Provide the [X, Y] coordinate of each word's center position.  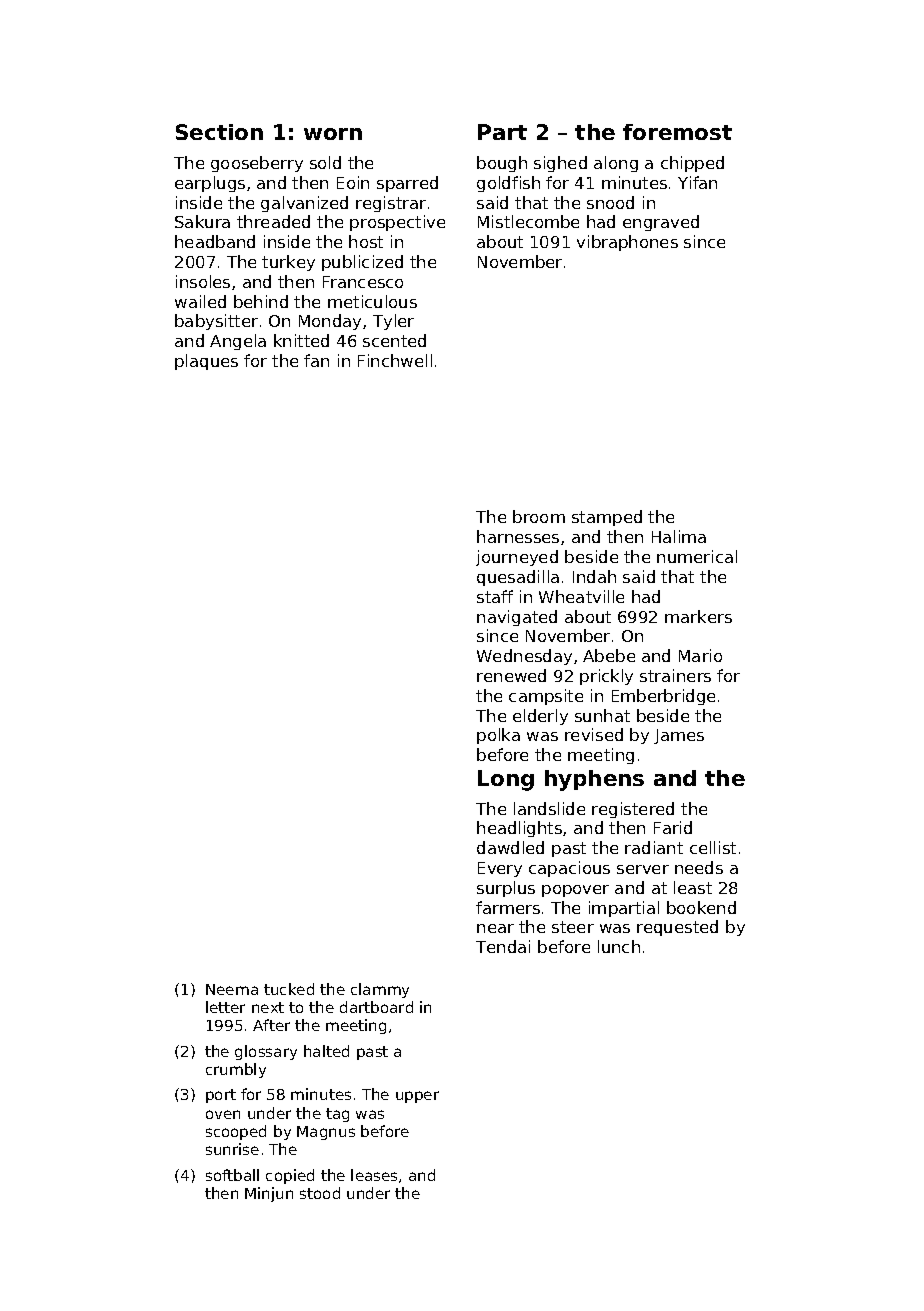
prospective [397, 223]
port [221, 1096]
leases [374, 1175]
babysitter [216, 322]
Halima [679, 536]
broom [539, 516]
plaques [206, 362]
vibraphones [627, 243]
